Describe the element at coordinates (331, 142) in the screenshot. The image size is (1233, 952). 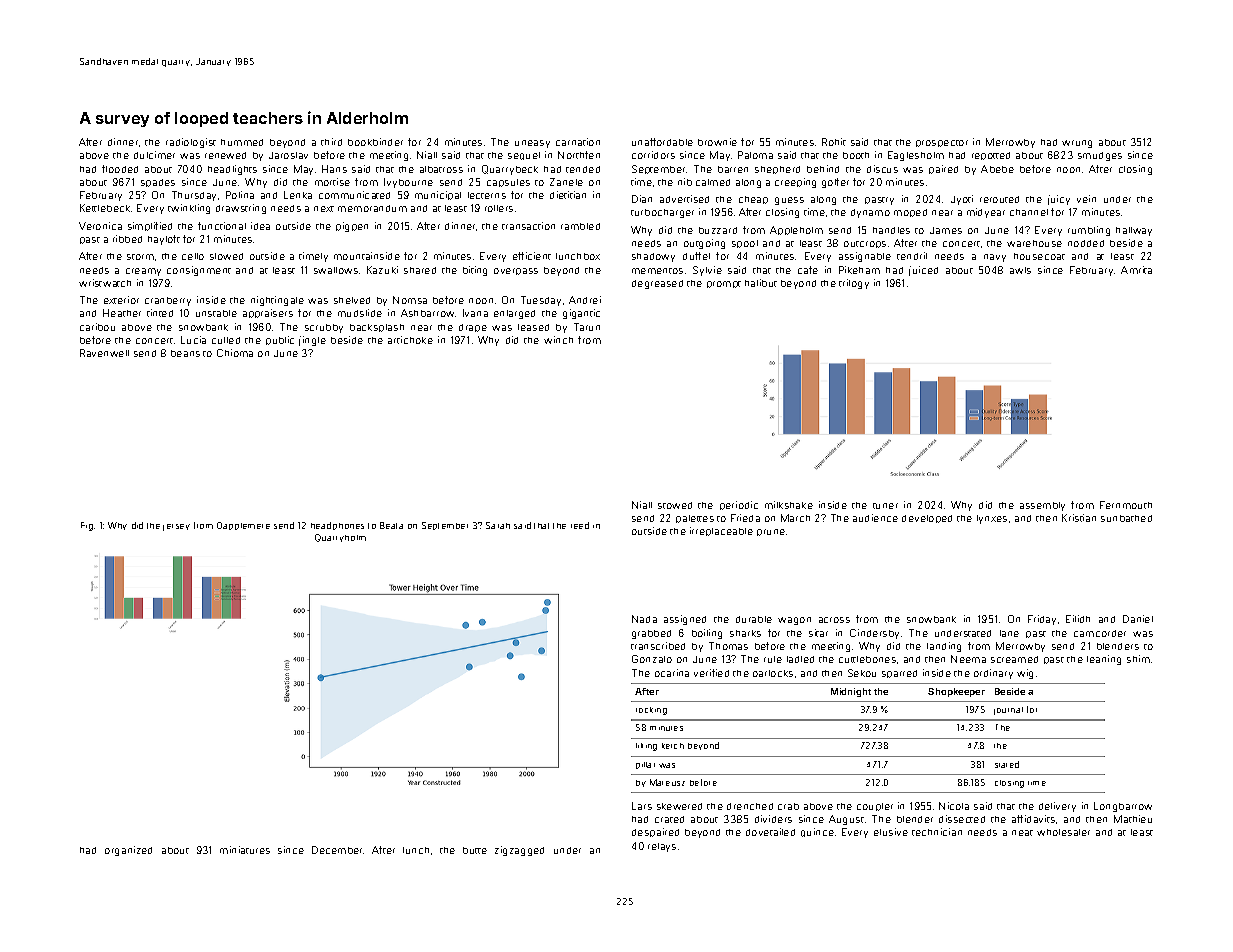
I see `third` at that location.
